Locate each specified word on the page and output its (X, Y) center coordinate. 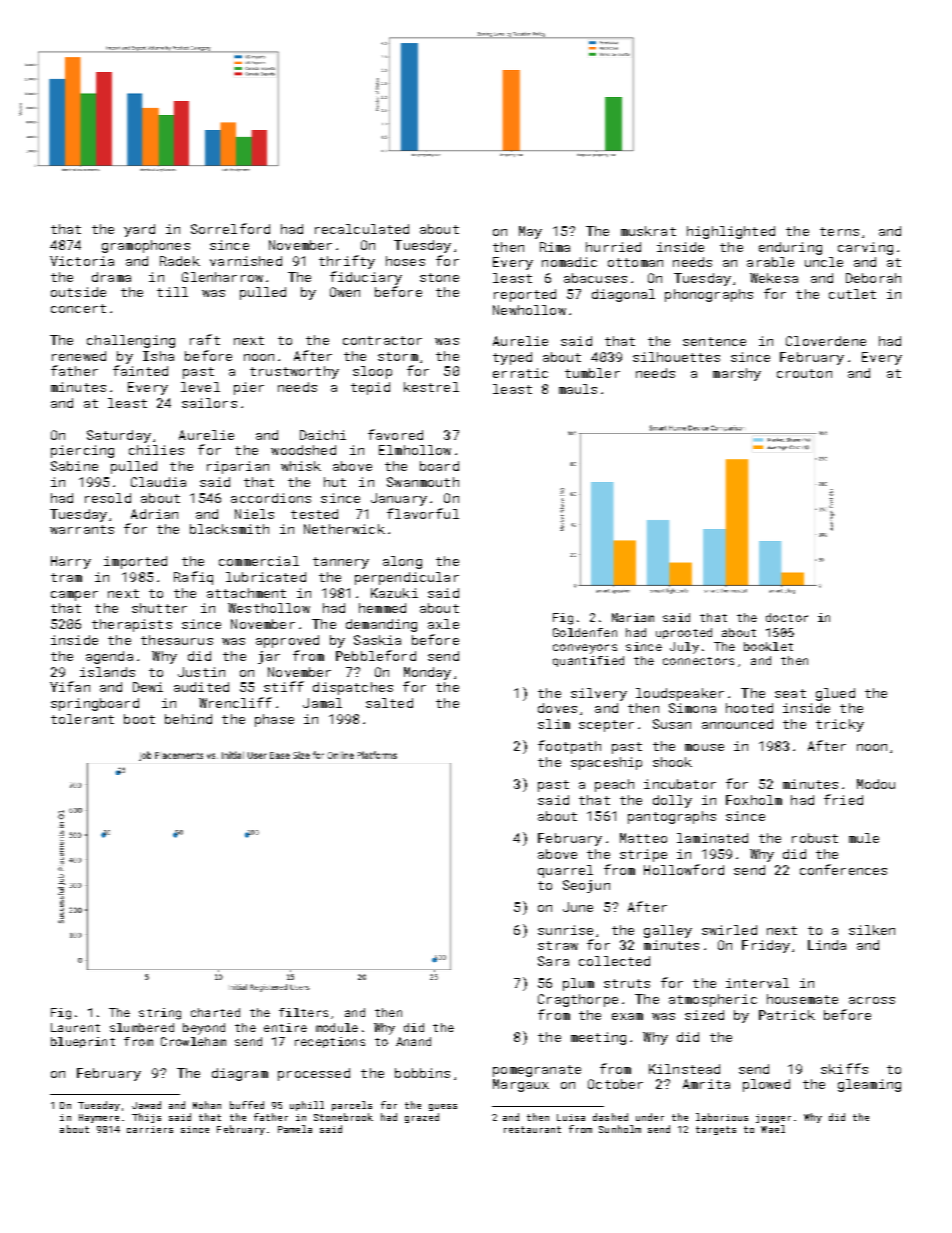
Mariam (633, 617)
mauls (578, 389)
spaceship (606, 763)
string (160, 1014)
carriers (150, 1129)
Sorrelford (230, 228)
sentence (714, 341)
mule (864, 838)
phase (274, 720)
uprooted (684, 633)
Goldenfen (585, 632)
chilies (156, 450)
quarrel (565, 871)
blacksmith (229, 529)
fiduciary (366, 278)
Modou (876, 784)
